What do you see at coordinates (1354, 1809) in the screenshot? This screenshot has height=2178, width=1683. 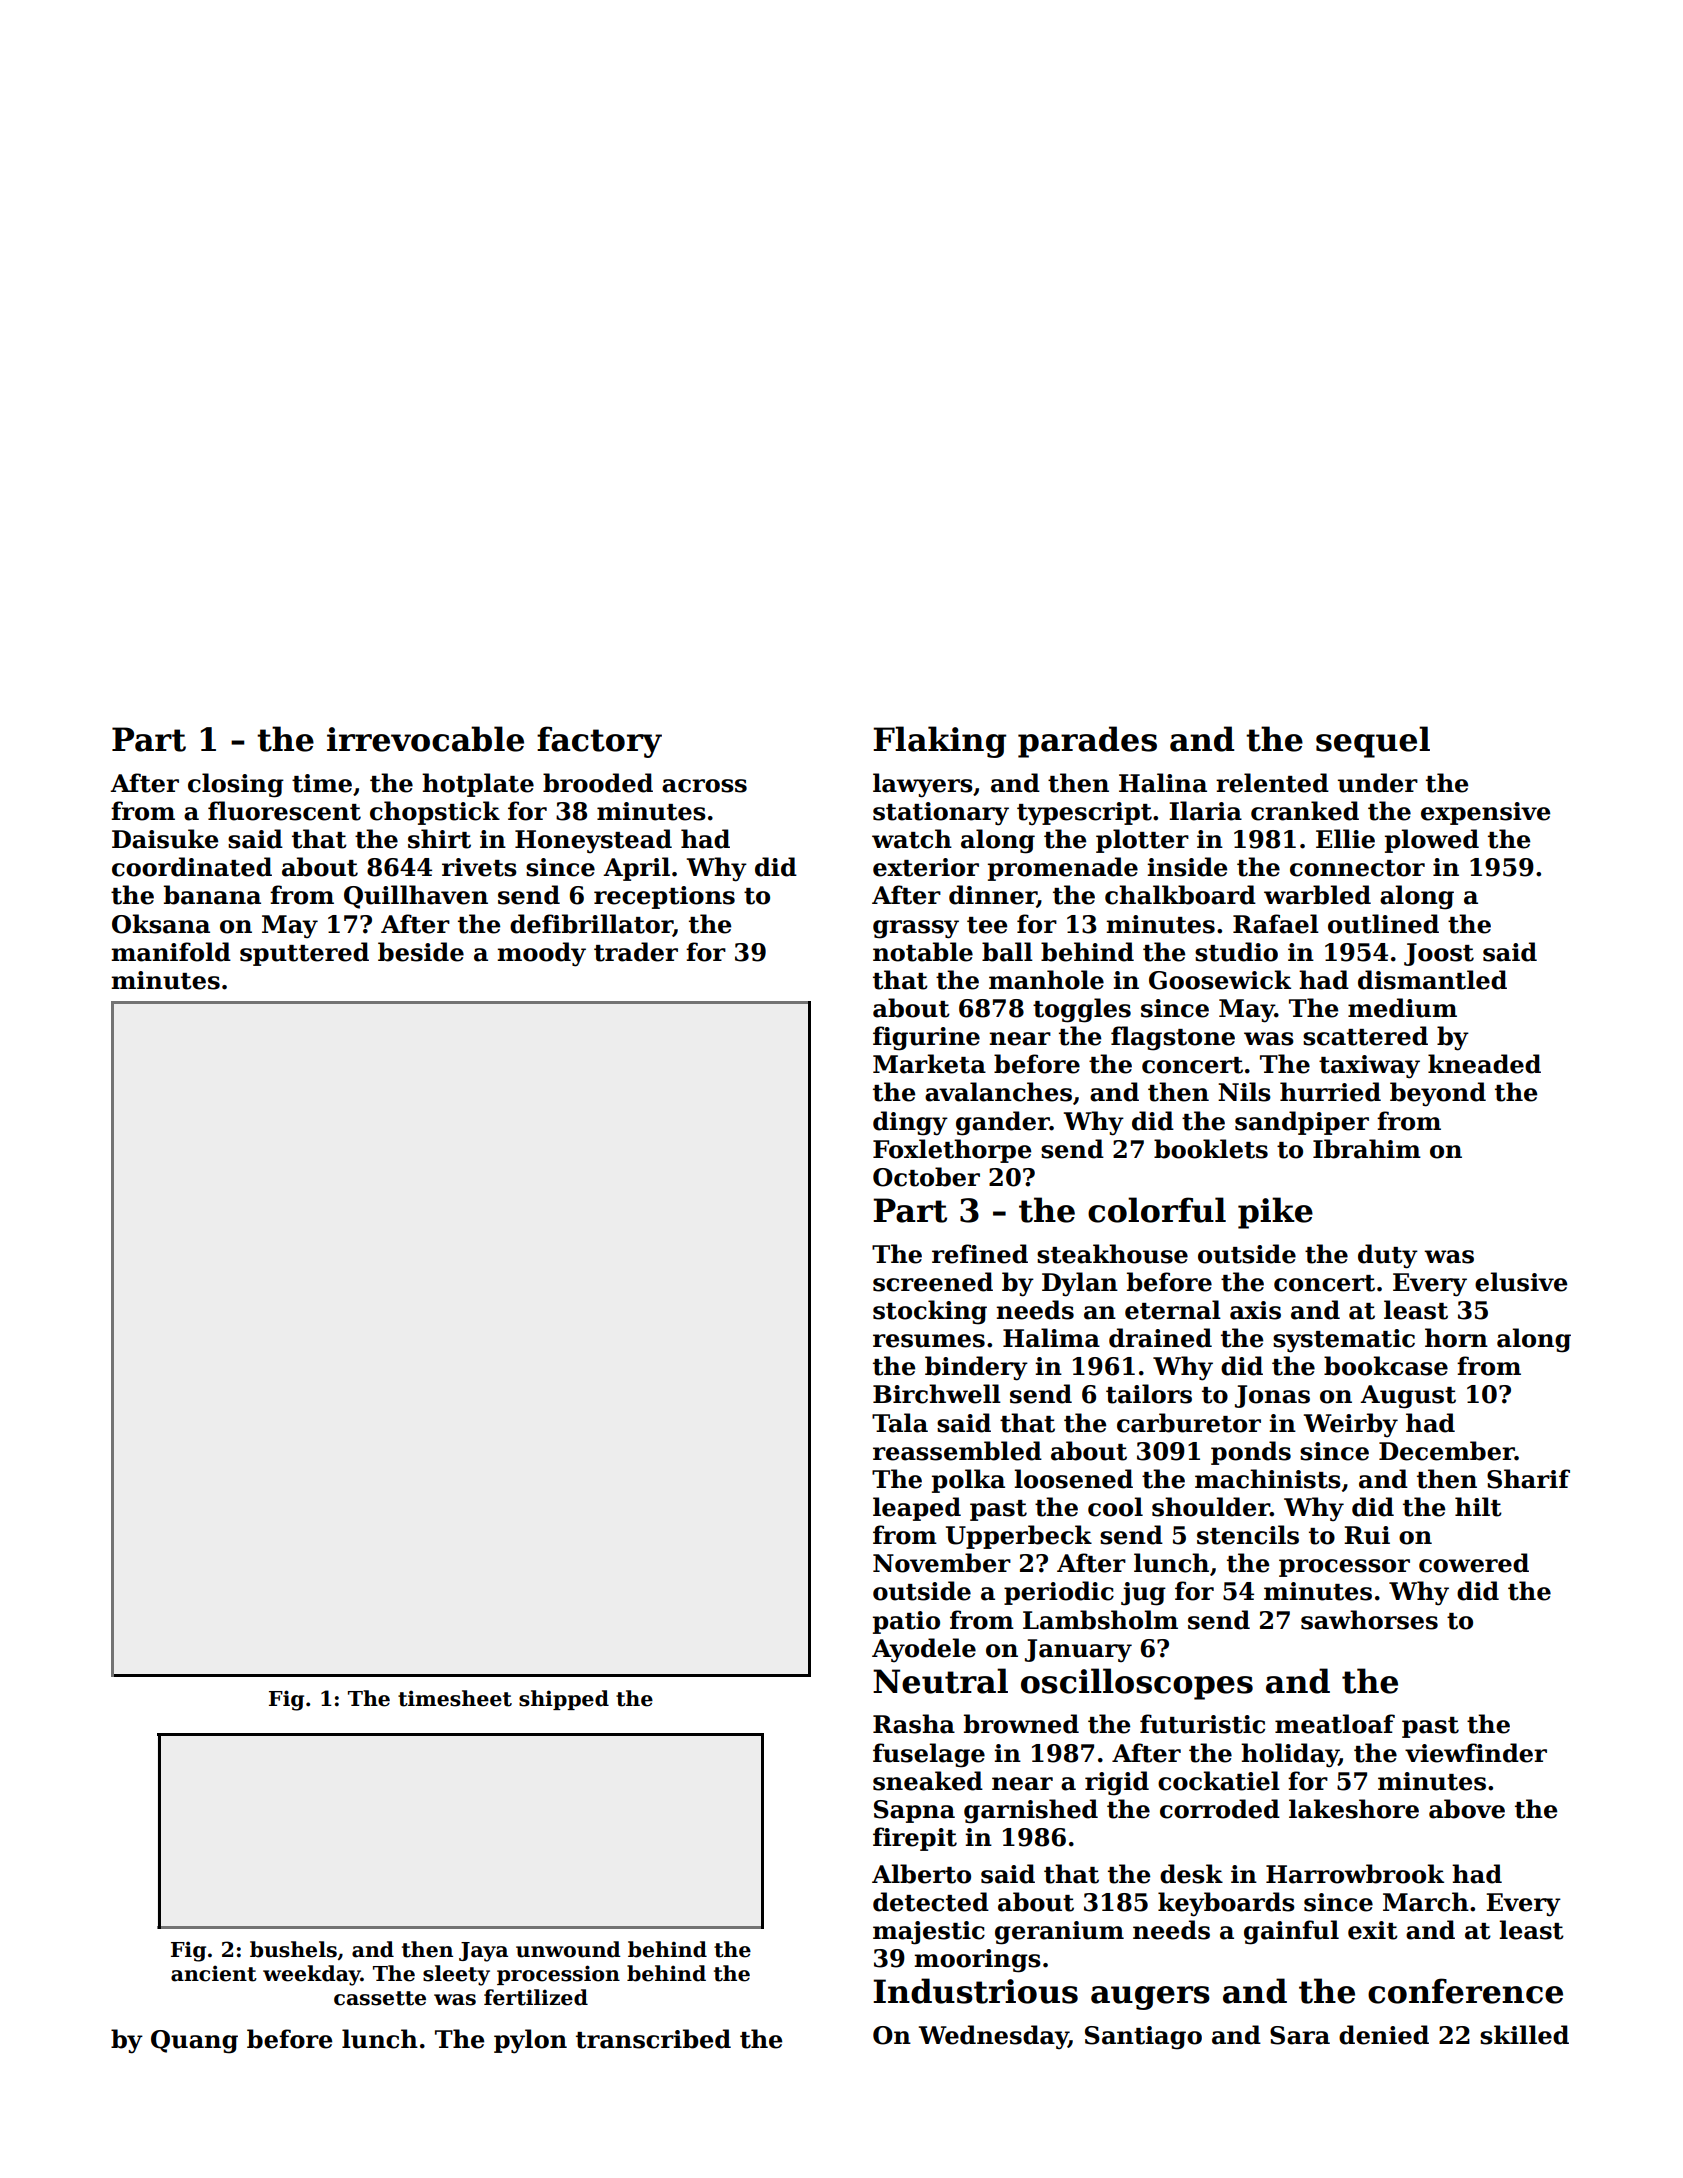 I see `lakeshore` at bounding box center [1354, 1809].
